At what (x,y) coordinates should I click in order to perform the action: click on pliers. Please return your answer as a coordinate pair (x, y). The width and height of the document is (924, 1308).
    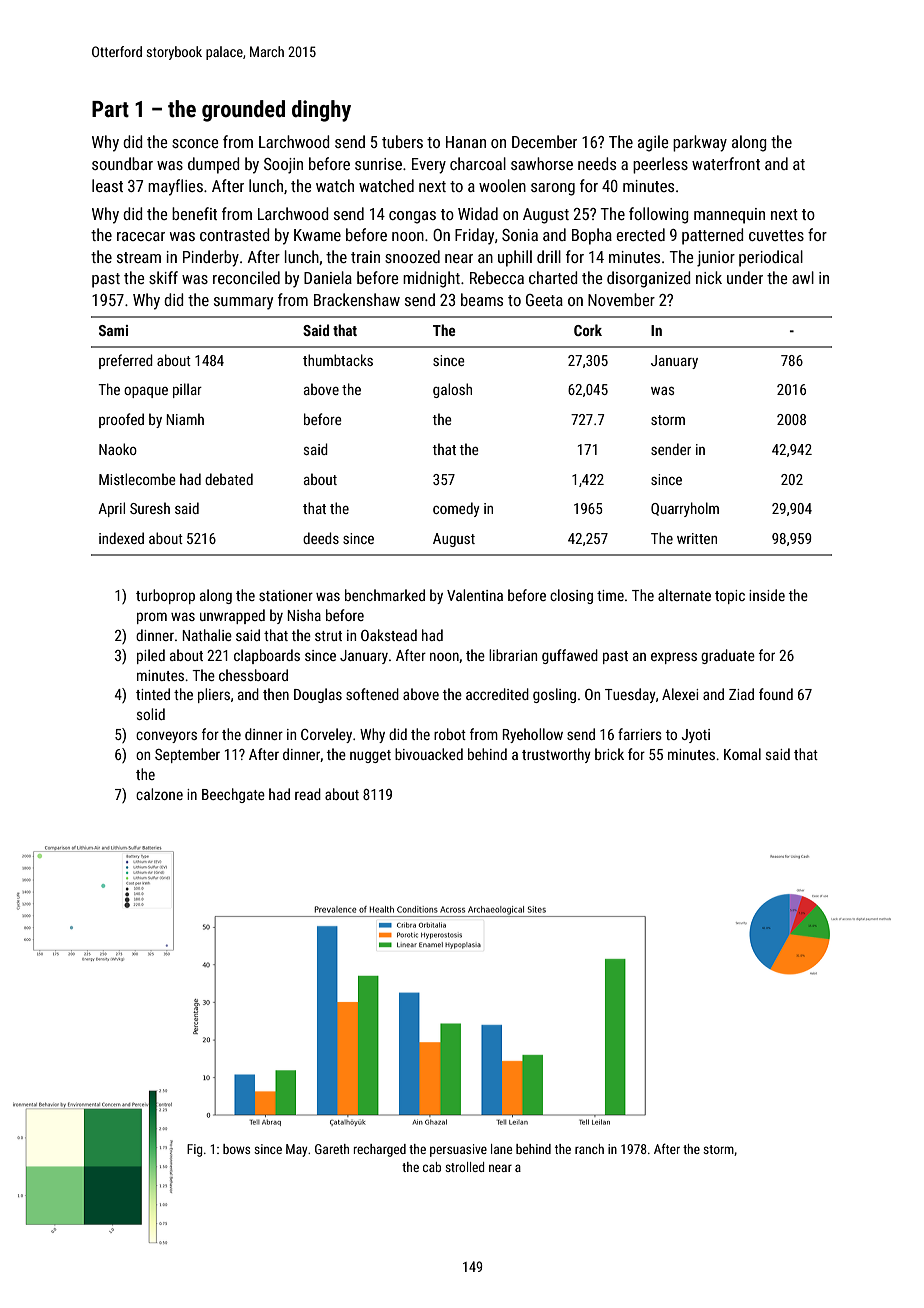
    Looking at the image, I should click on (214, 695).
